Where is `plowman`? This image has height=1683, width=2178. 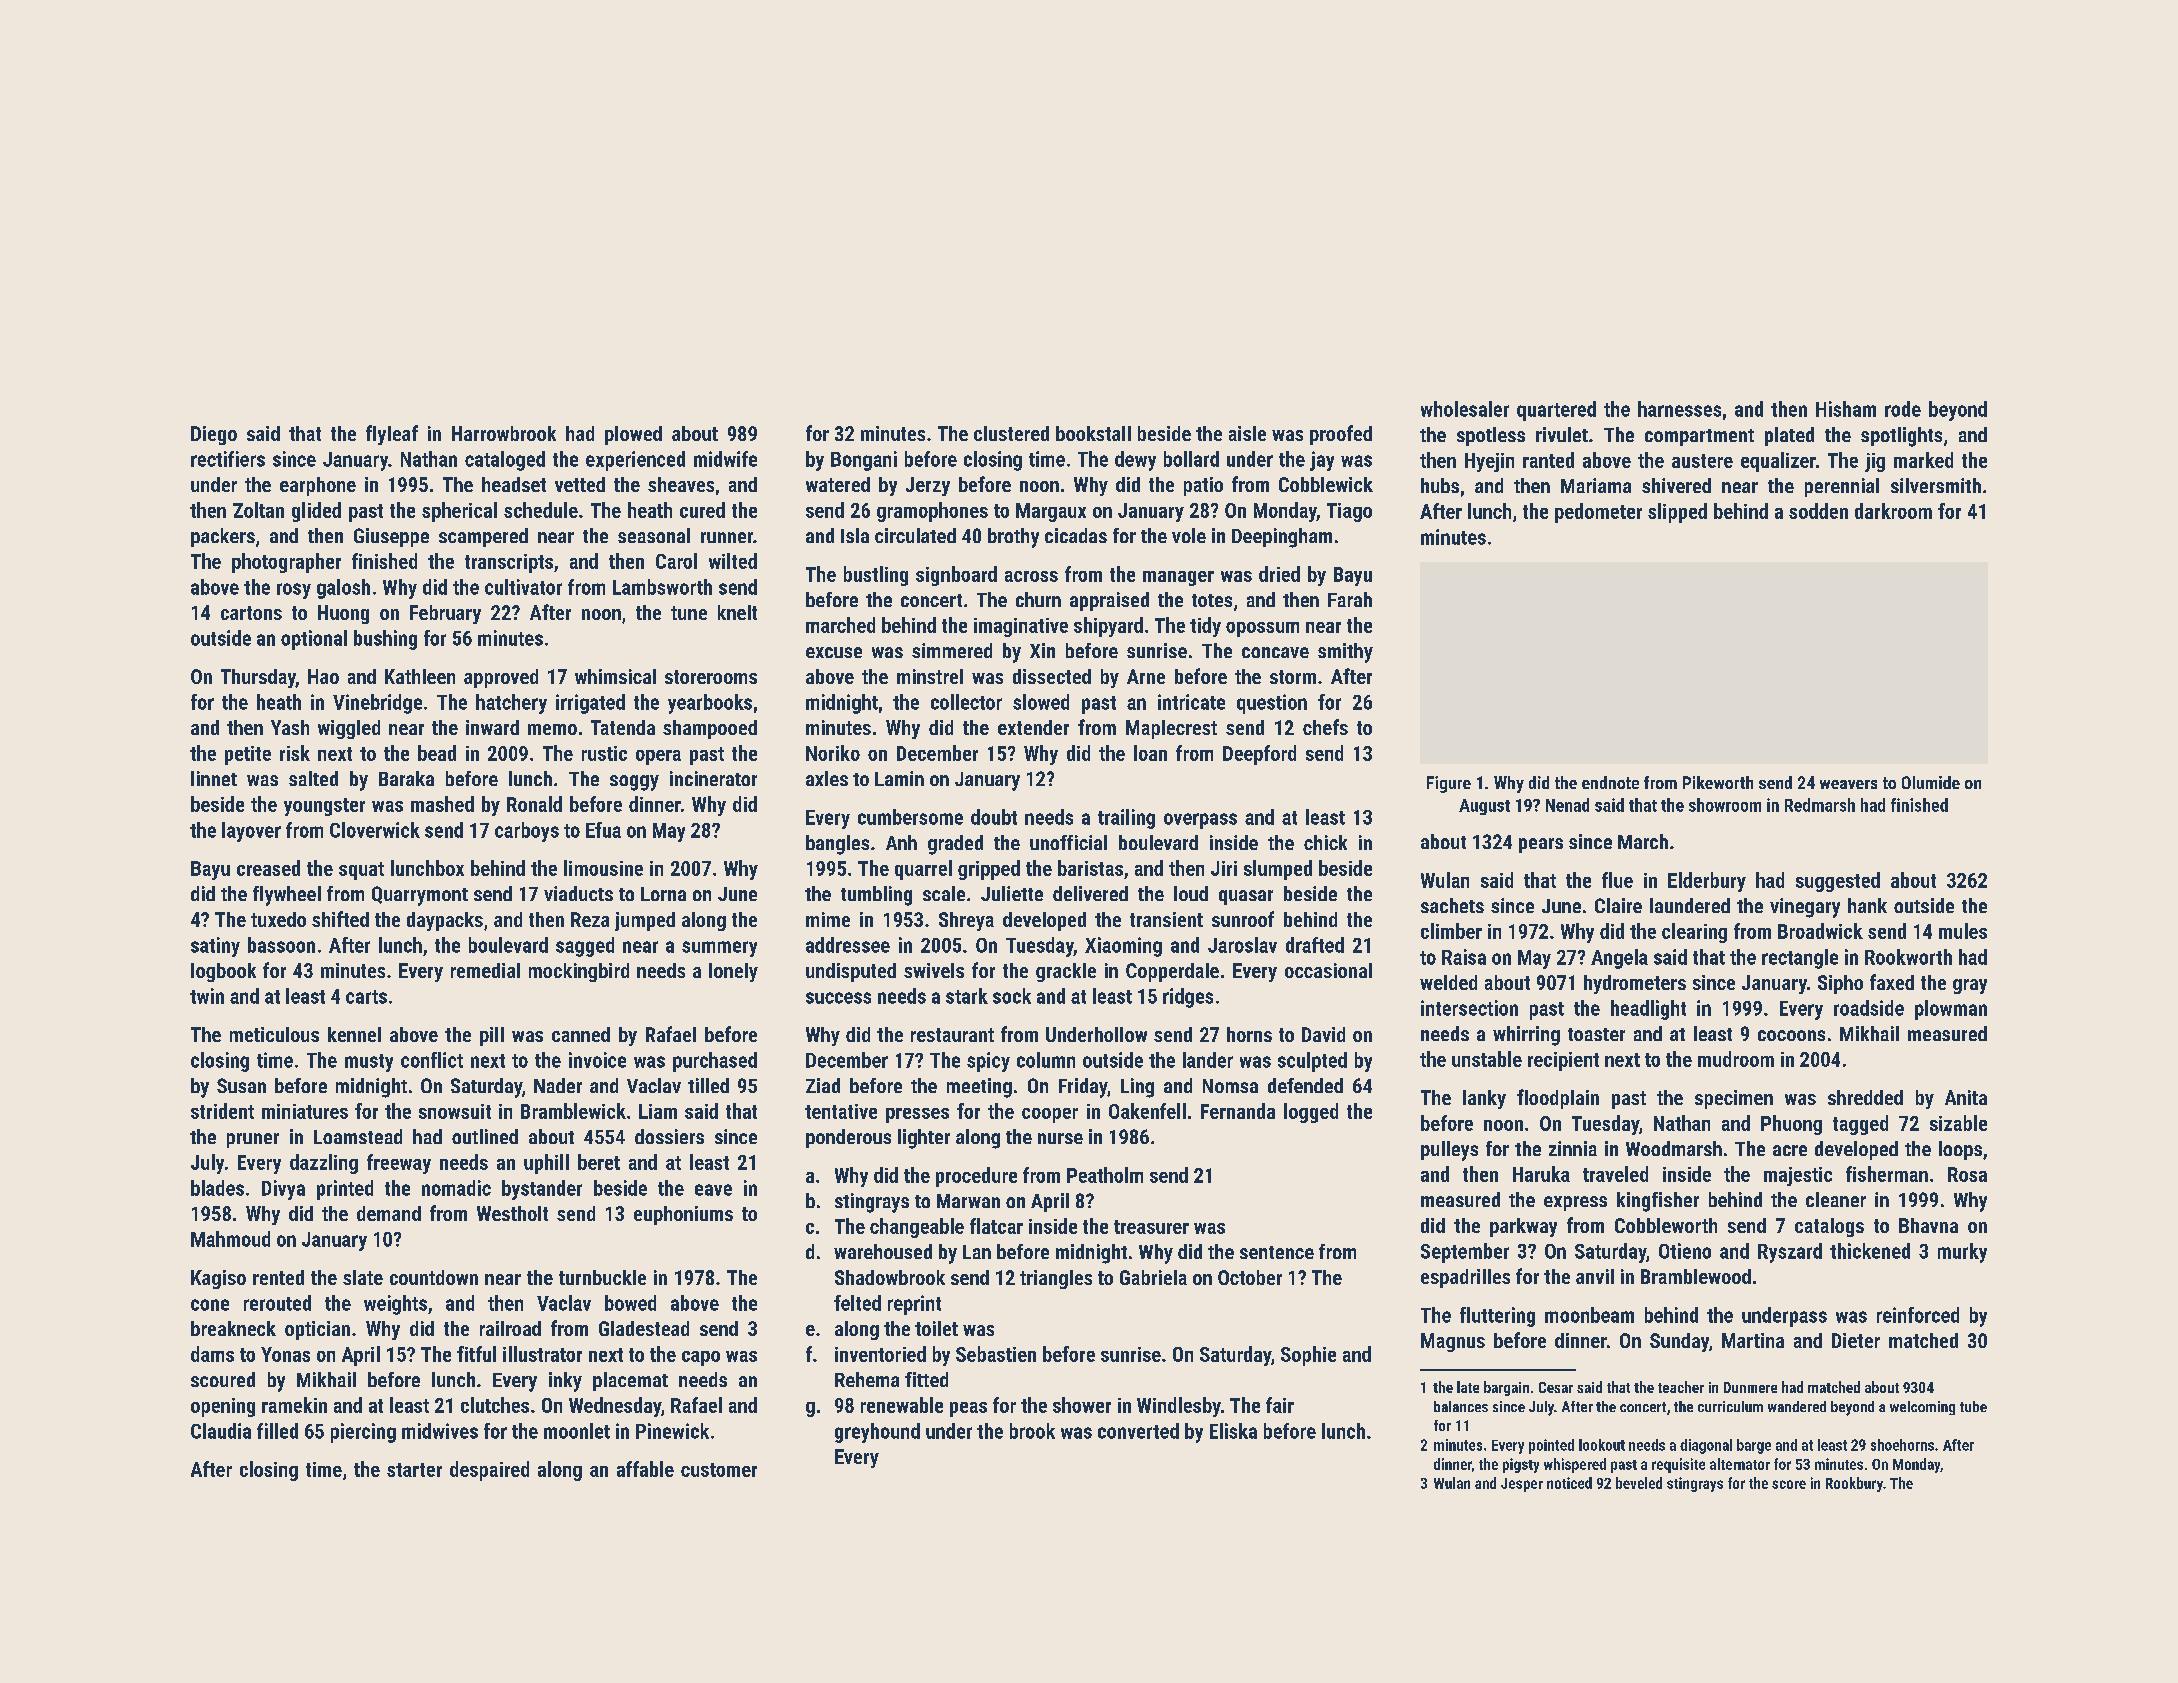 plowman is located at coordinates (1951, 1010).
